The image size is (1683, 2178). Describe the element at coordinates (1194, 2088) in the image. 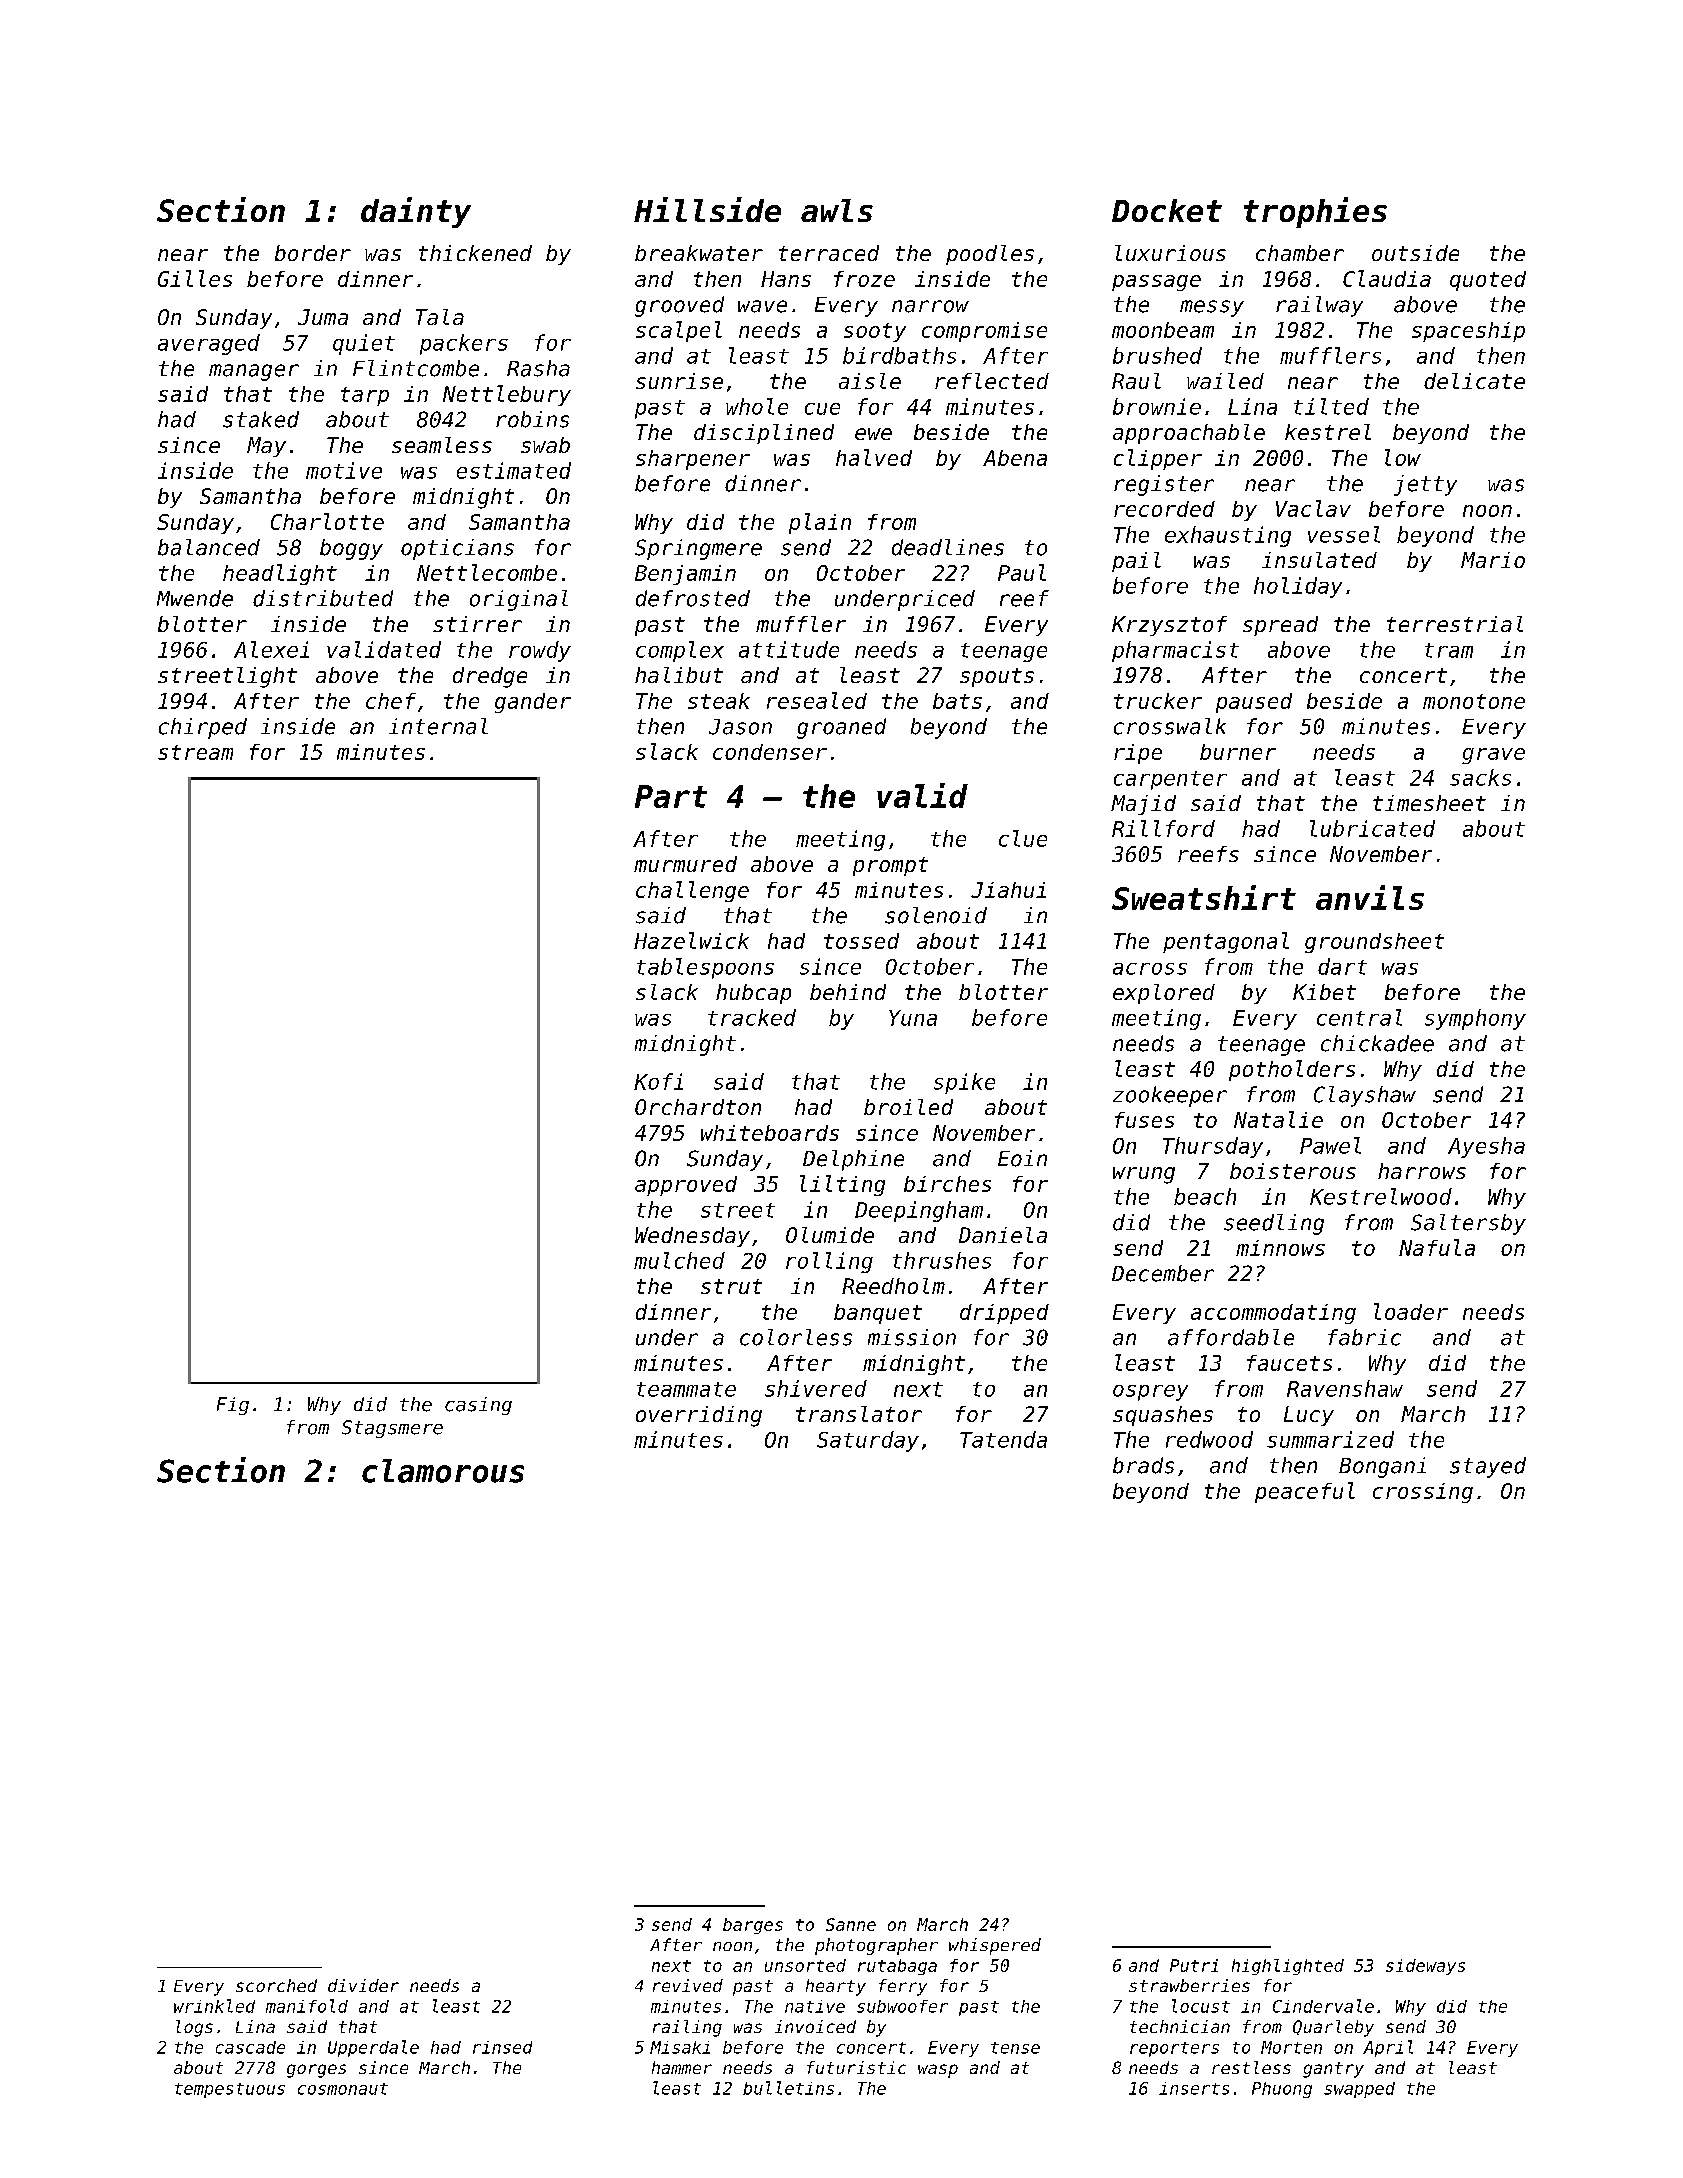

I see `inserts` at that location.
